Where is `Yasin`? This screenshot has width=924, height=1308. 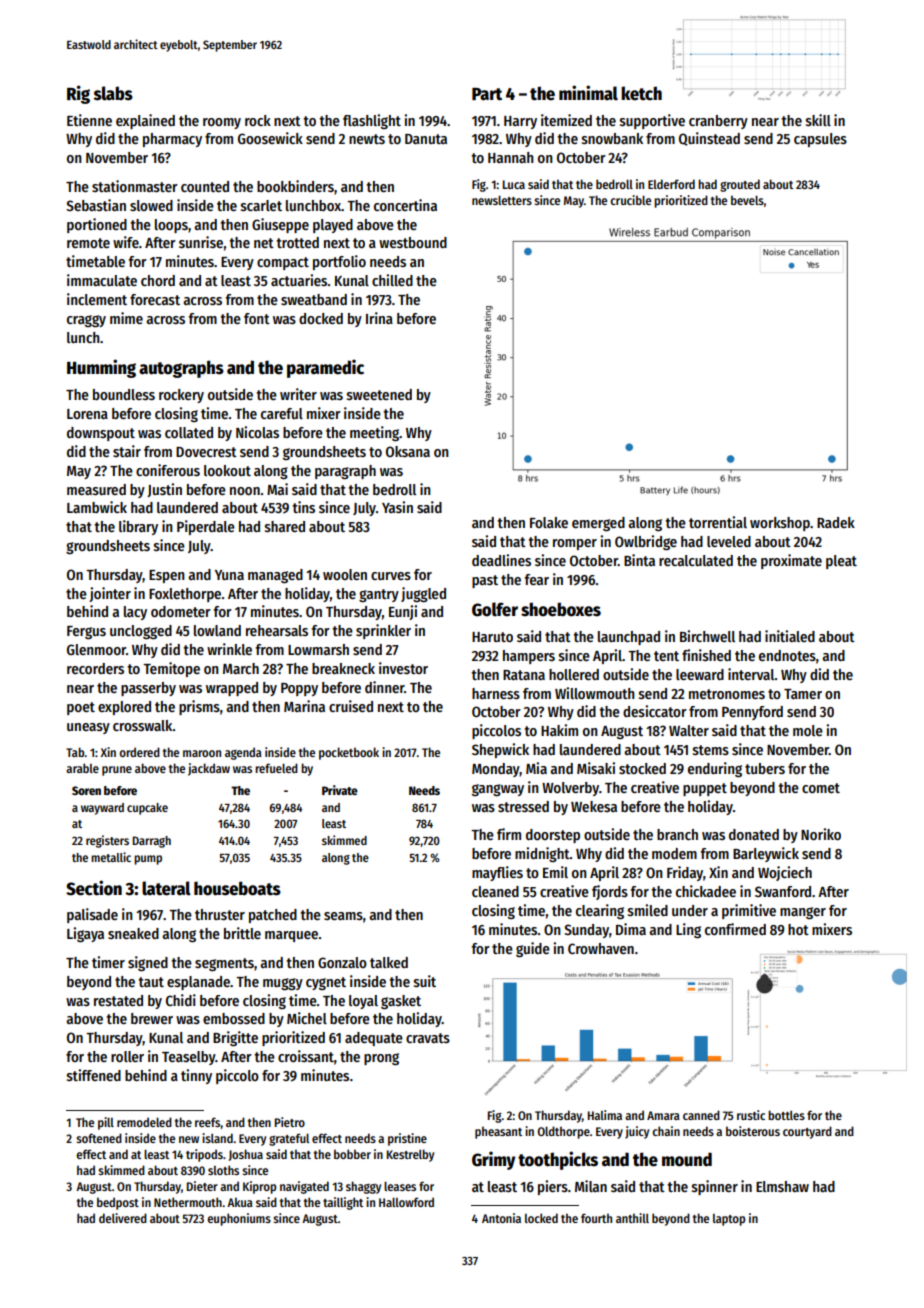
Yasin is located at coordinates (397, 507).
